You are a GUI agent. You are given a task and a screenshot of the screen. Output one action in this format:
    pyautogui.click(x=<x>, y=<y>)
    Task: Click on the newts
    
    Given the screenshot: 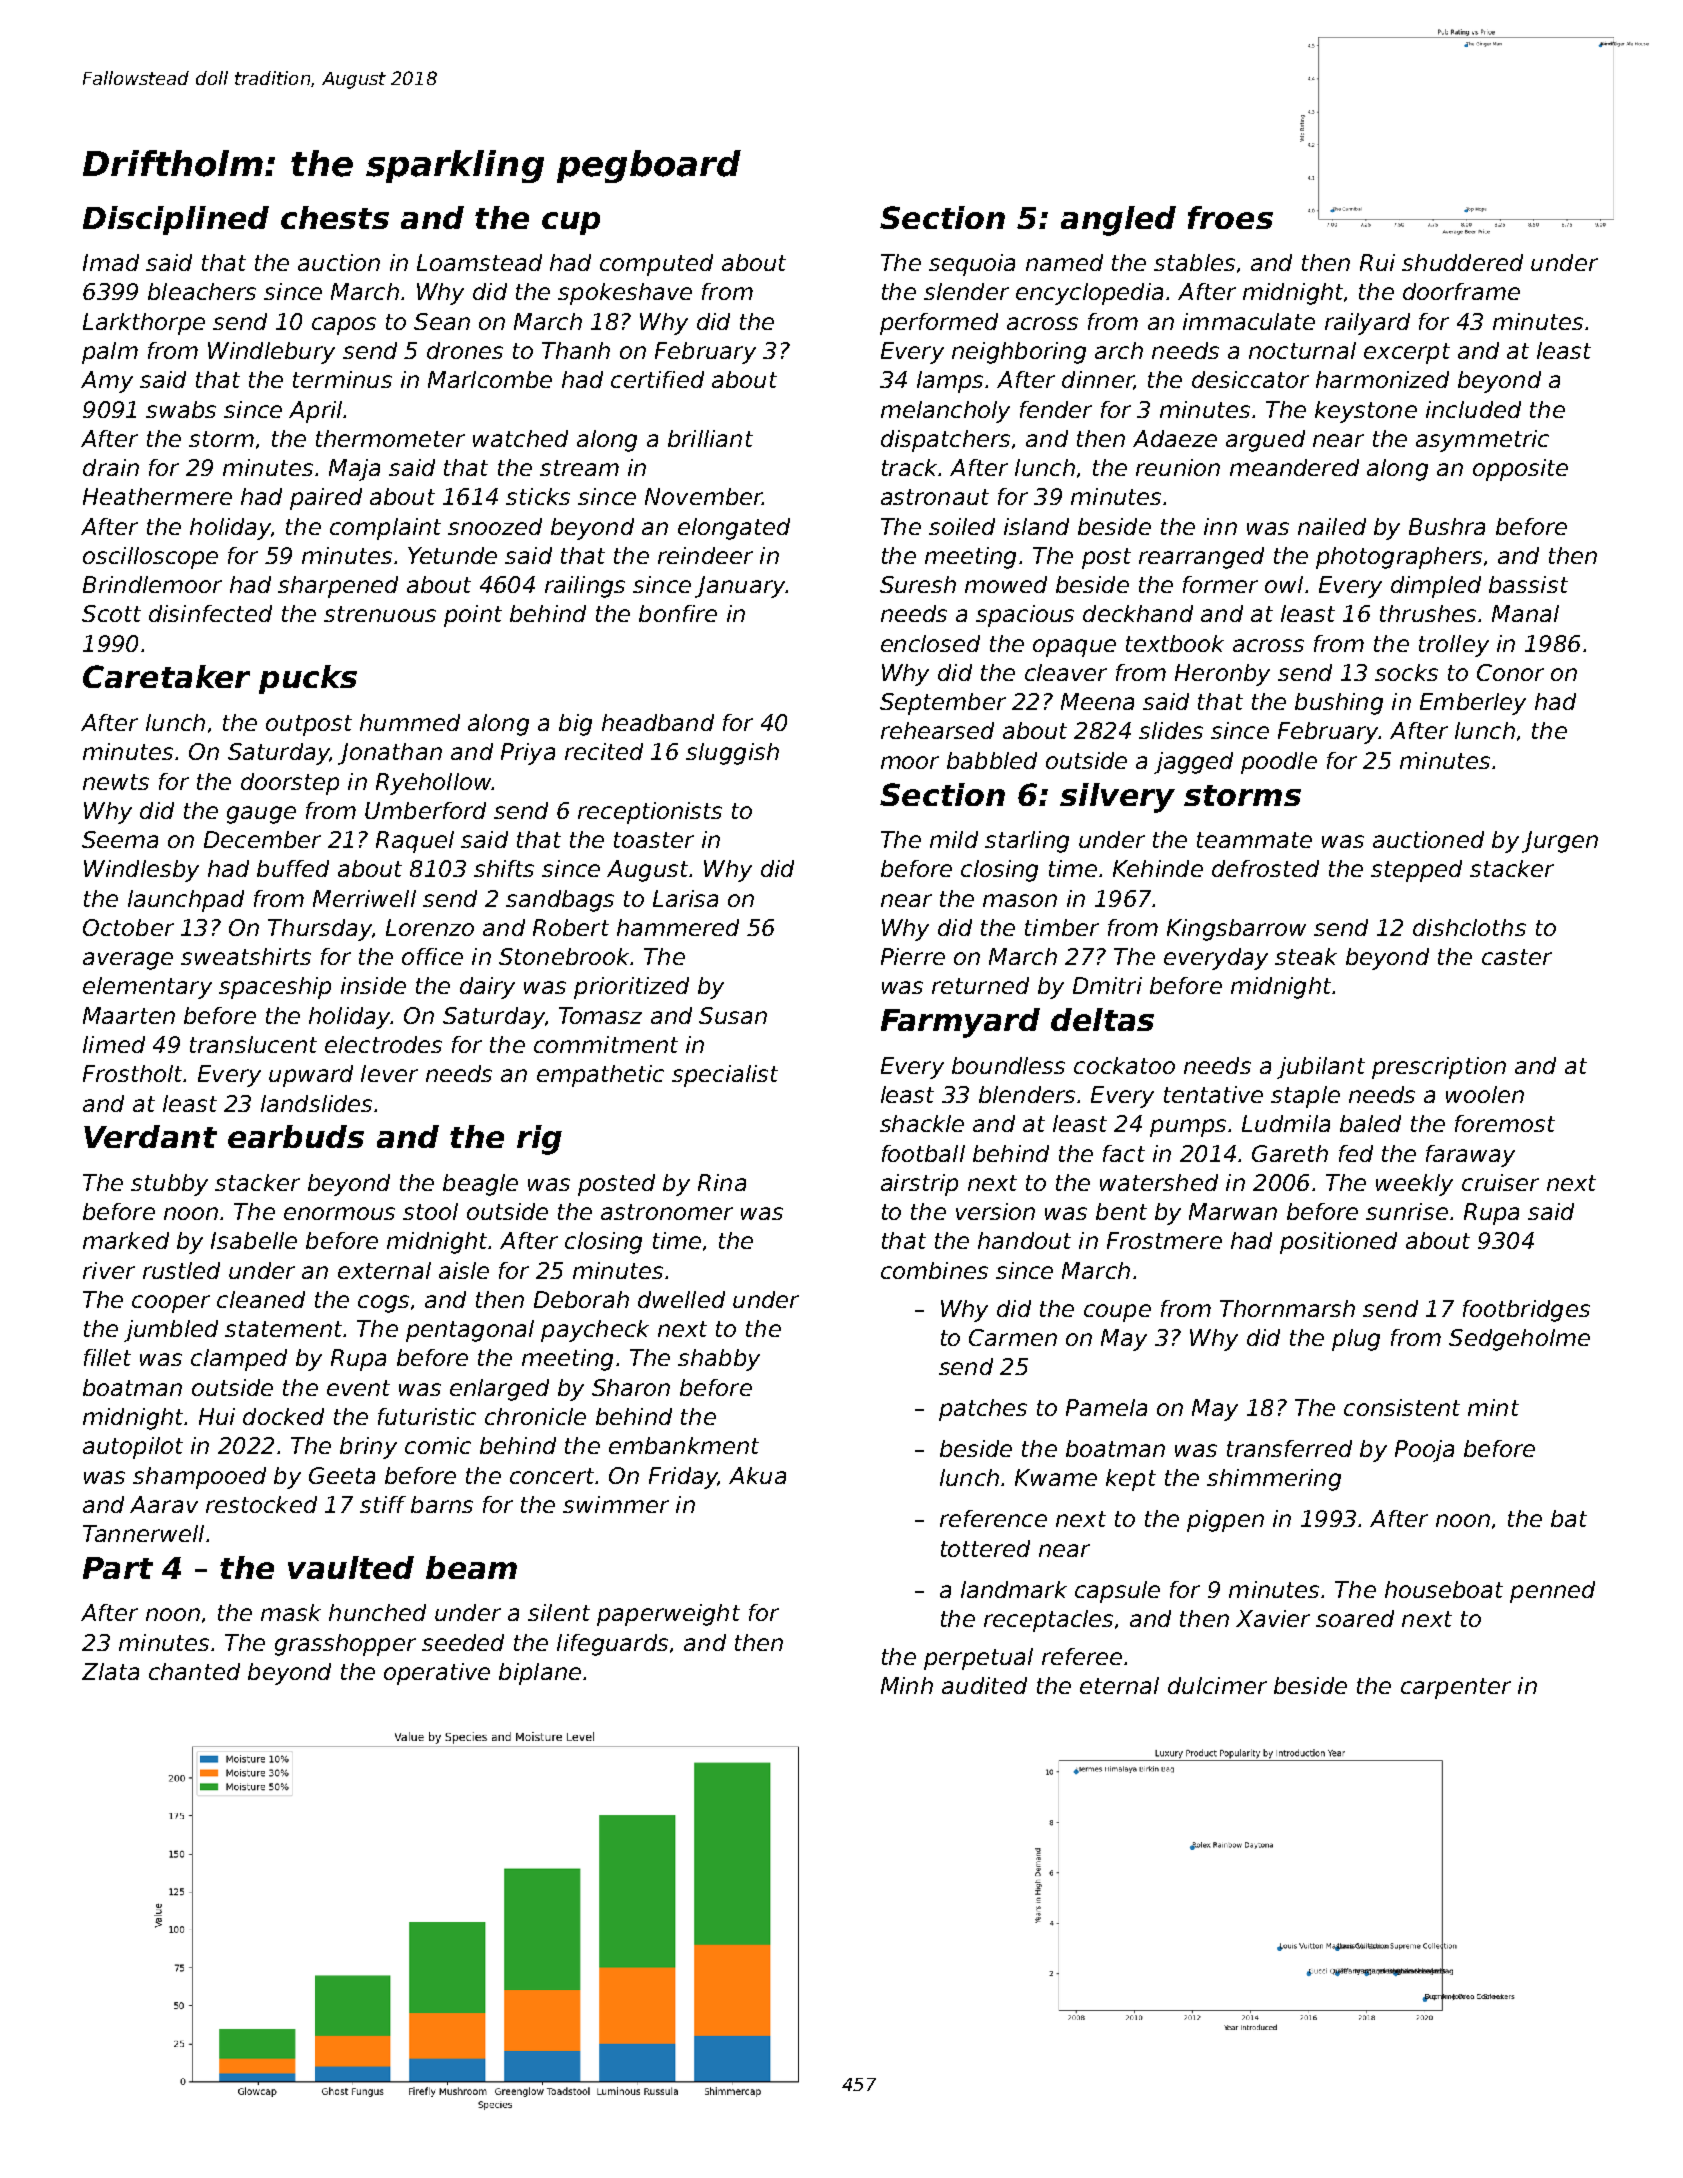 What is the action you would take?
    pyautogui.click(x=116, y=782)
